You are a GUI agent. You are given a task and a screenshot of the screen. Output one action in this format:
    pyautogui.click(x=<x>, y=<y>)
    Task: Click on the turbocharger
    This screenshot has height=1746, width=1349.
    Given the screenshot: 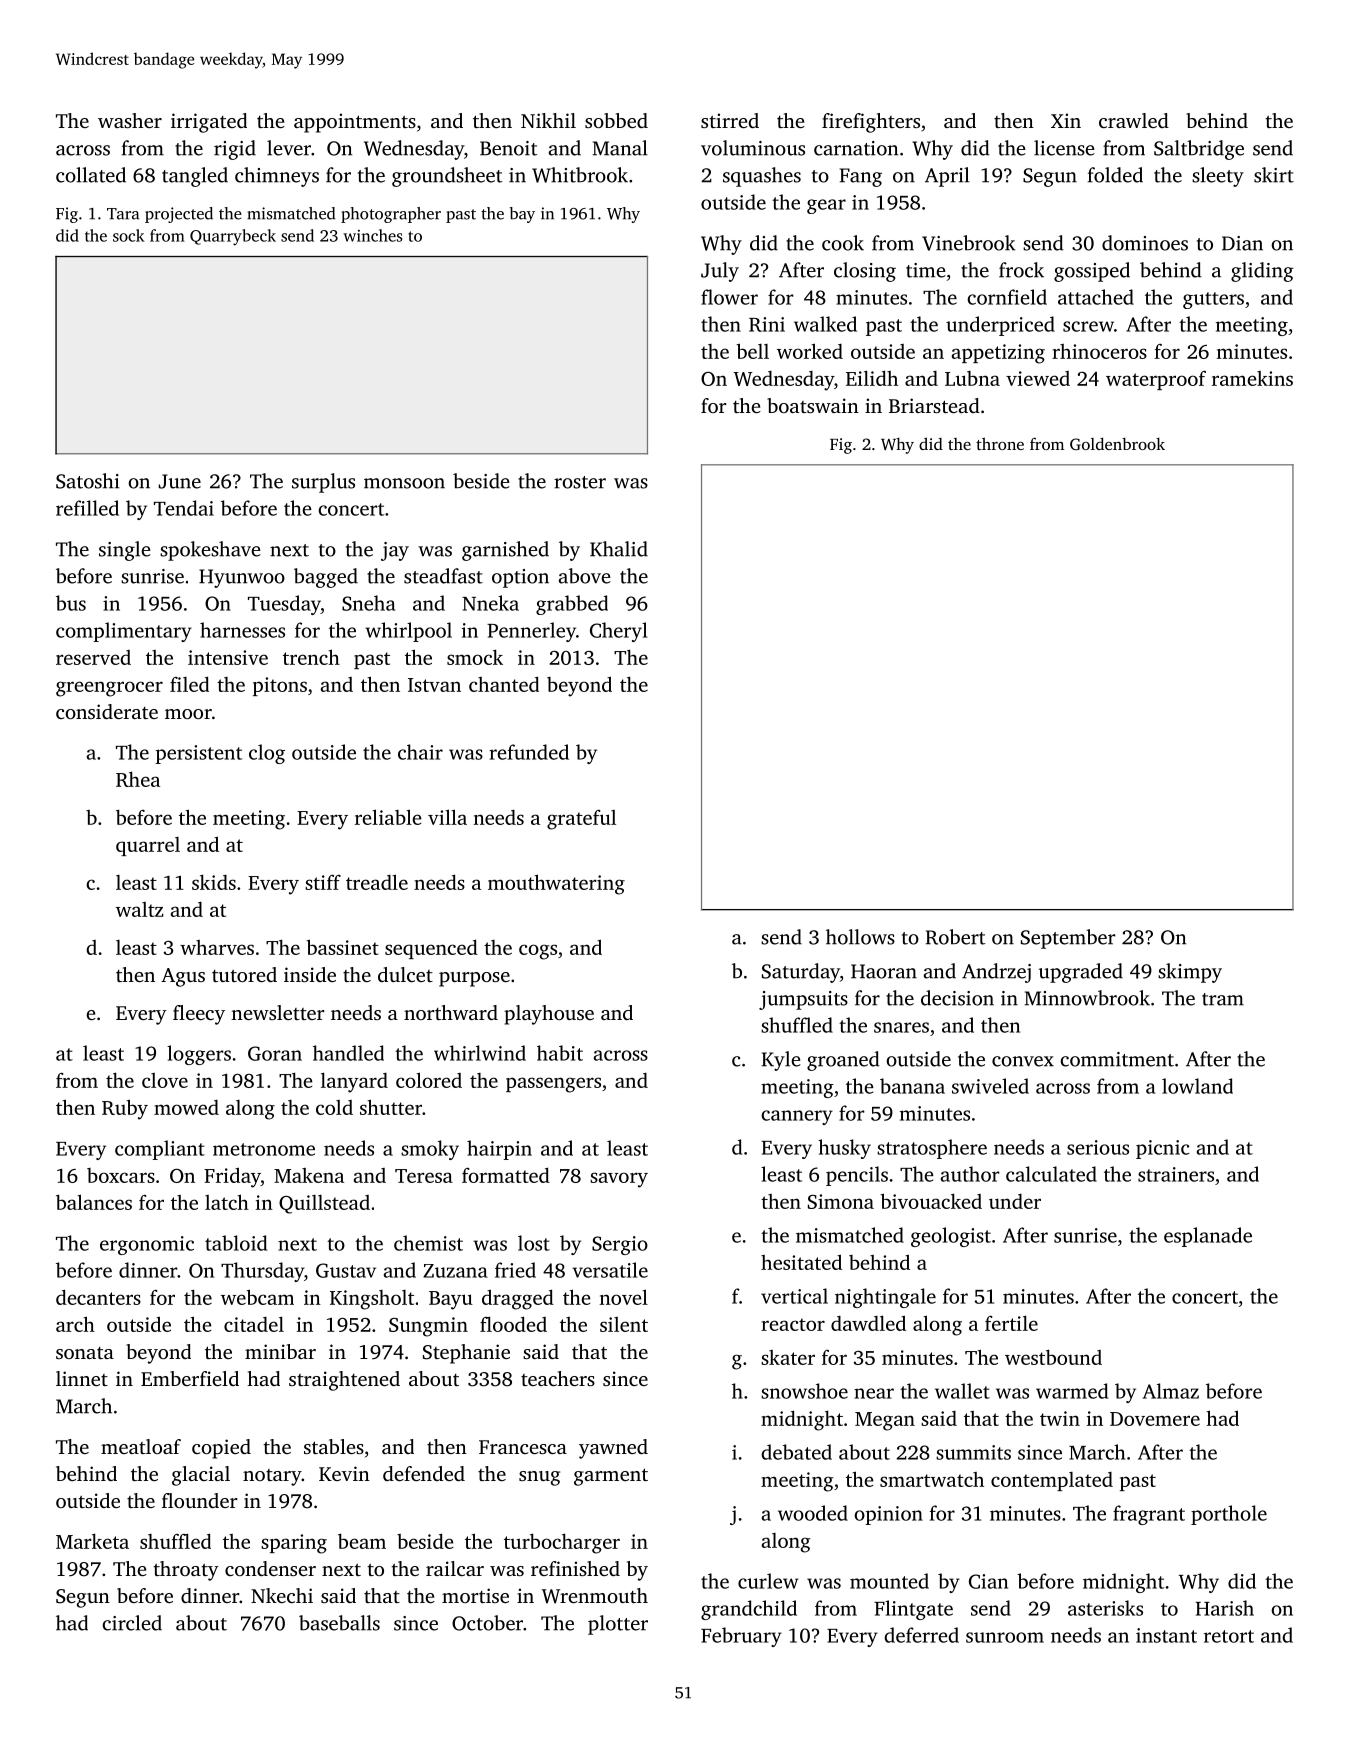 What is the action you would take?
    pyautogui.click(x=562, y=1543)
